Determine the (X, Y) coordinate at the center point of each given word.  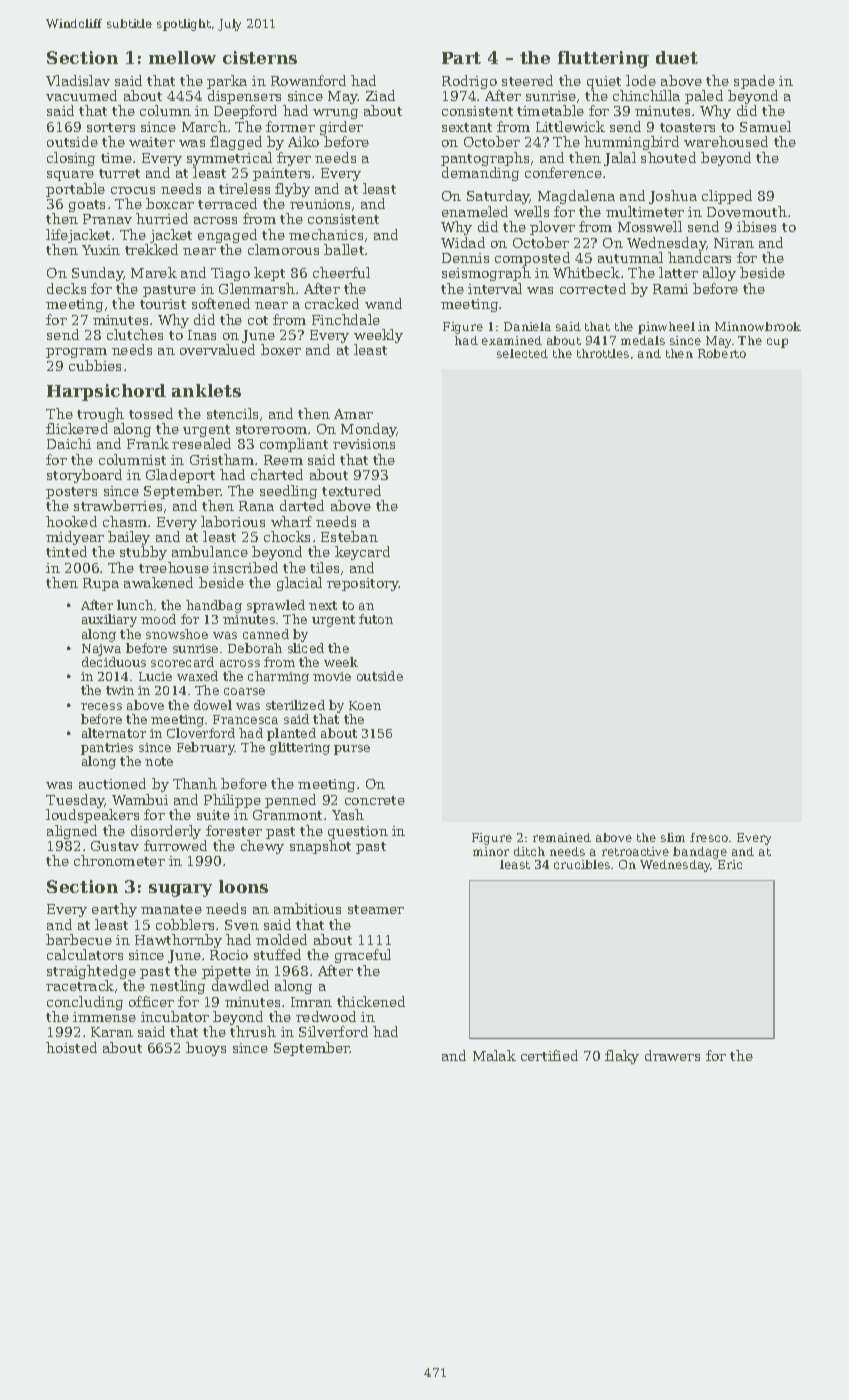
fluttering (603, 59)
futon (376, 619)
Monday (369, 430)
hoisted (71, 1047)
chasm (125, 521)
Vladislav (78, 80)
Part (461, 58)
